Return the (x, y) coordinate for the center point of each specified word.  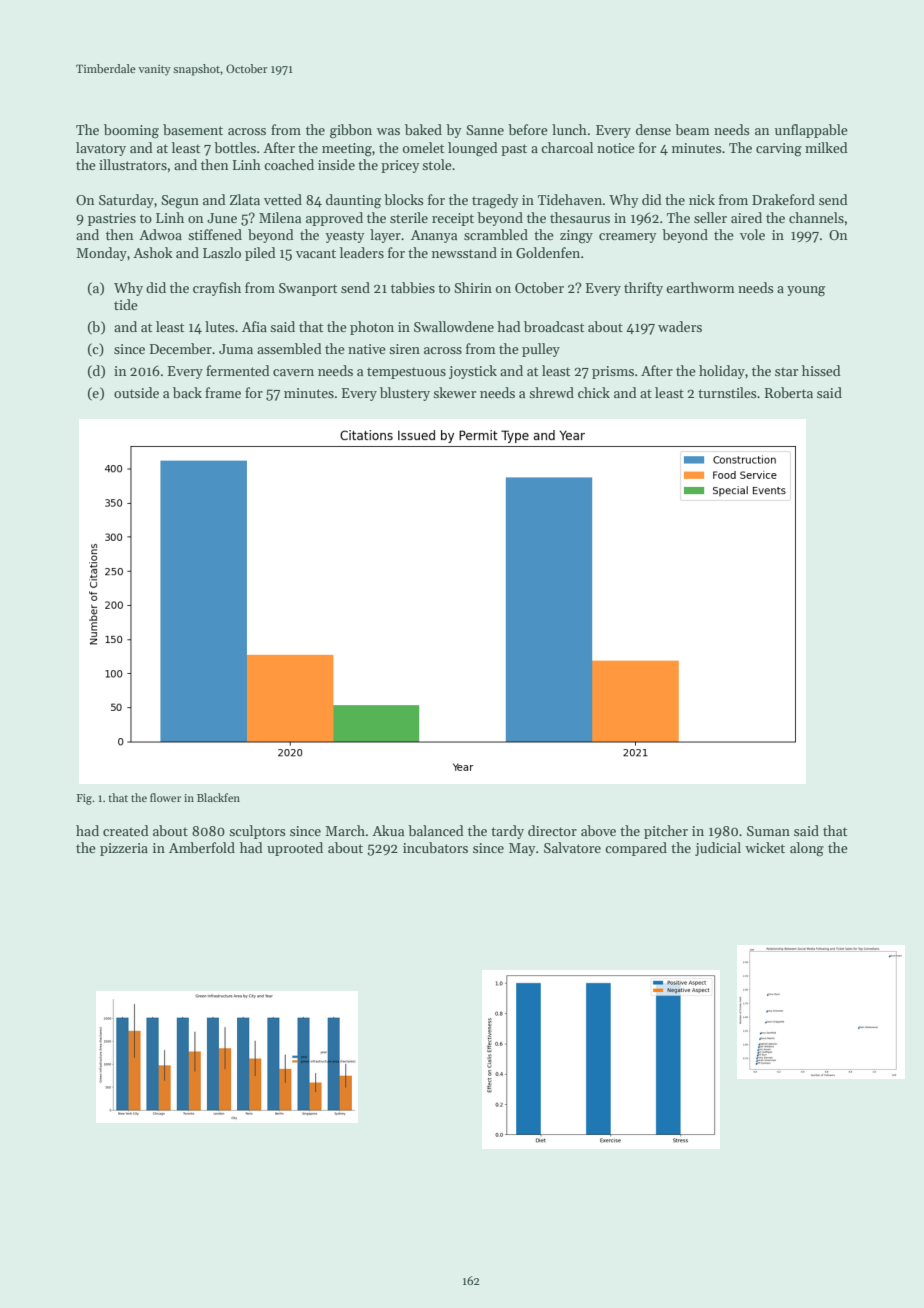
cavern (293, 372)
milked (826, 147)
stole (437, 164)
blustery (405, 394)
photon (372, 328)
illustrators (133, 164)
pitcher (666, 832)
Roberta (789, 392)
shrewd (551, 392)
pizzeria (124, 849)
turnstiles (727, 392)
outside (136, 392)
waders (680, 326)
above (598, 830)
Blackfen (218, 797)
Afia (254, 326)
